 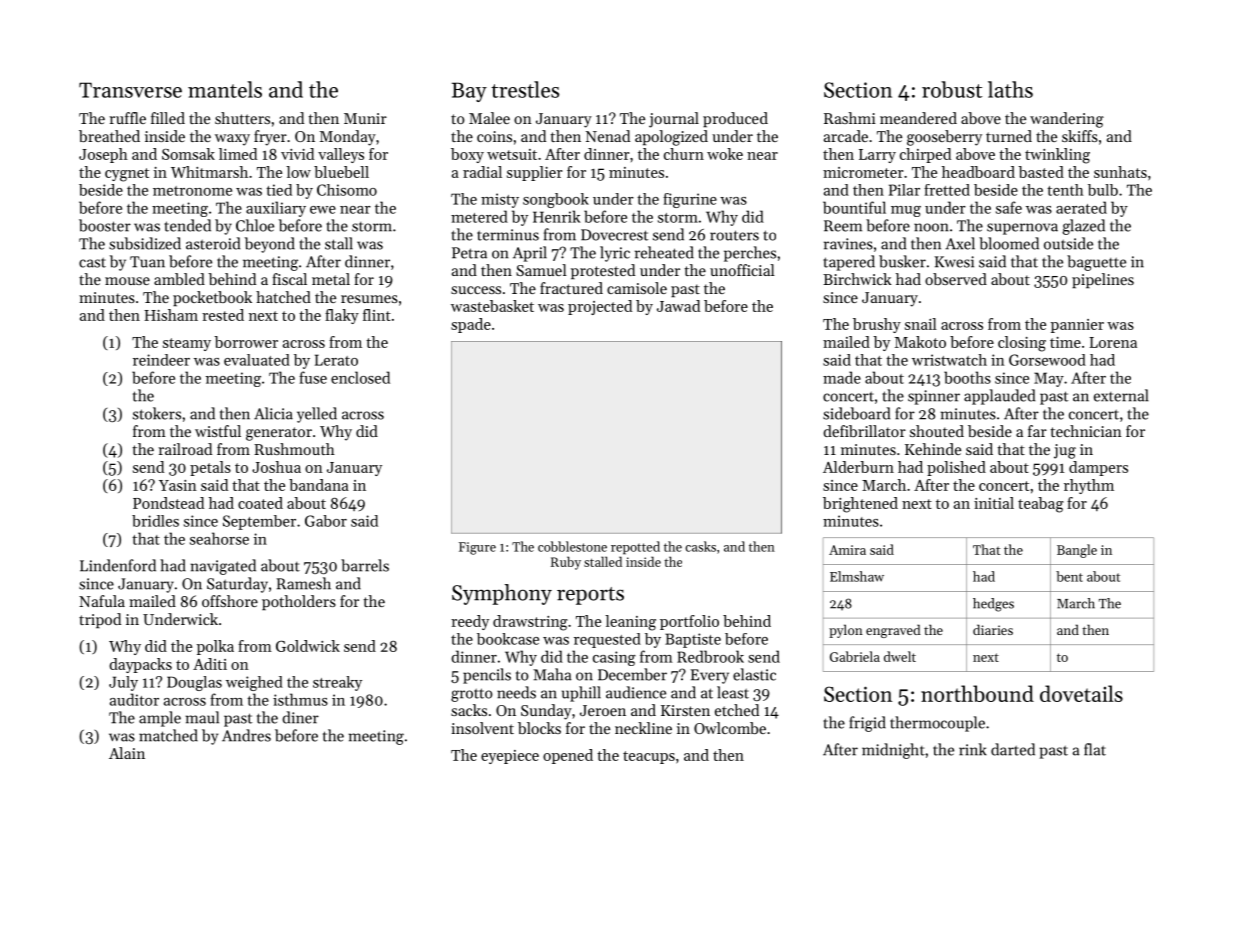 I want to click on darted, so click(x=1013, y=749).
